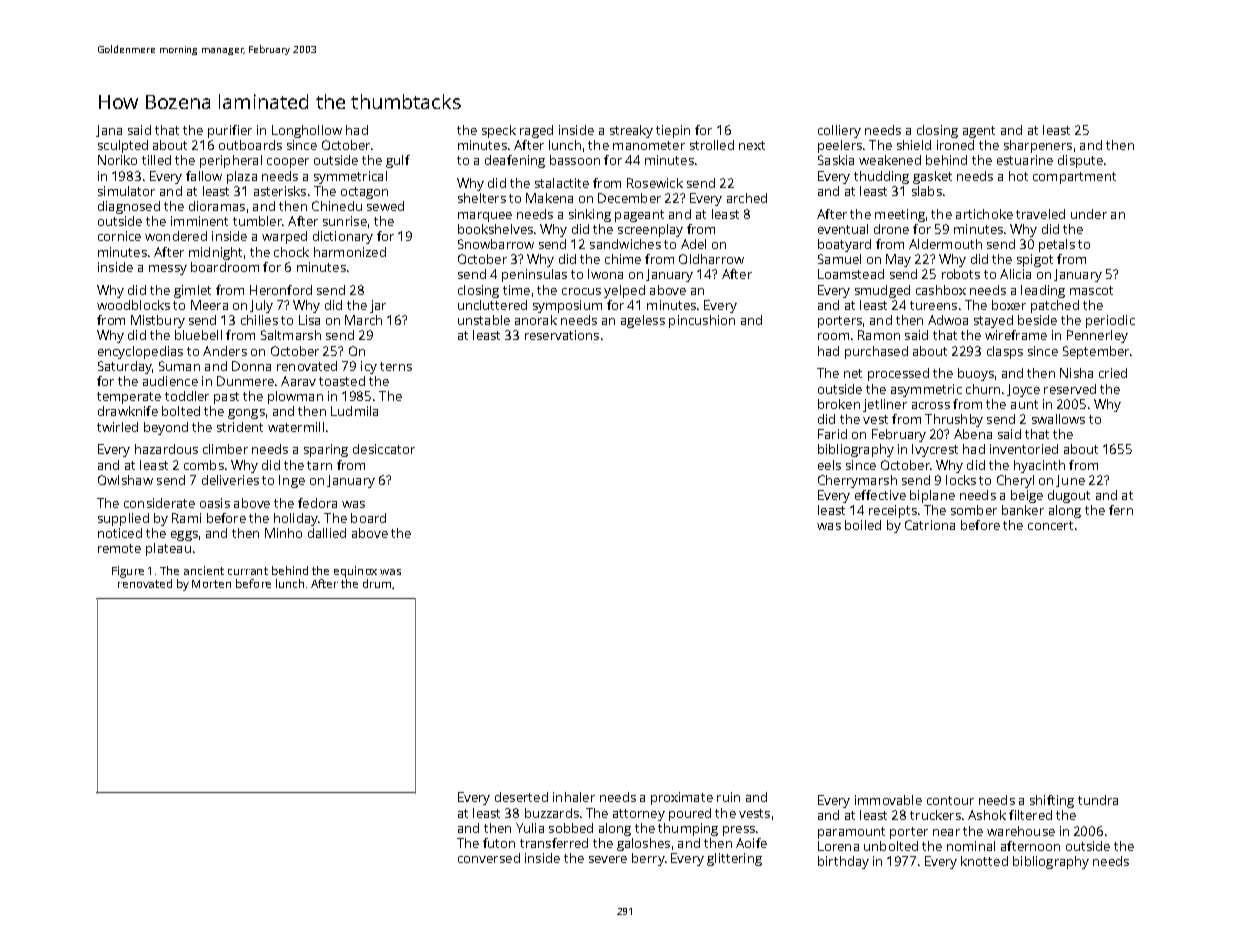 Image resolution: width=1233 pixels, height=952 pixels. I want to click on broken, so click(839, 404).
